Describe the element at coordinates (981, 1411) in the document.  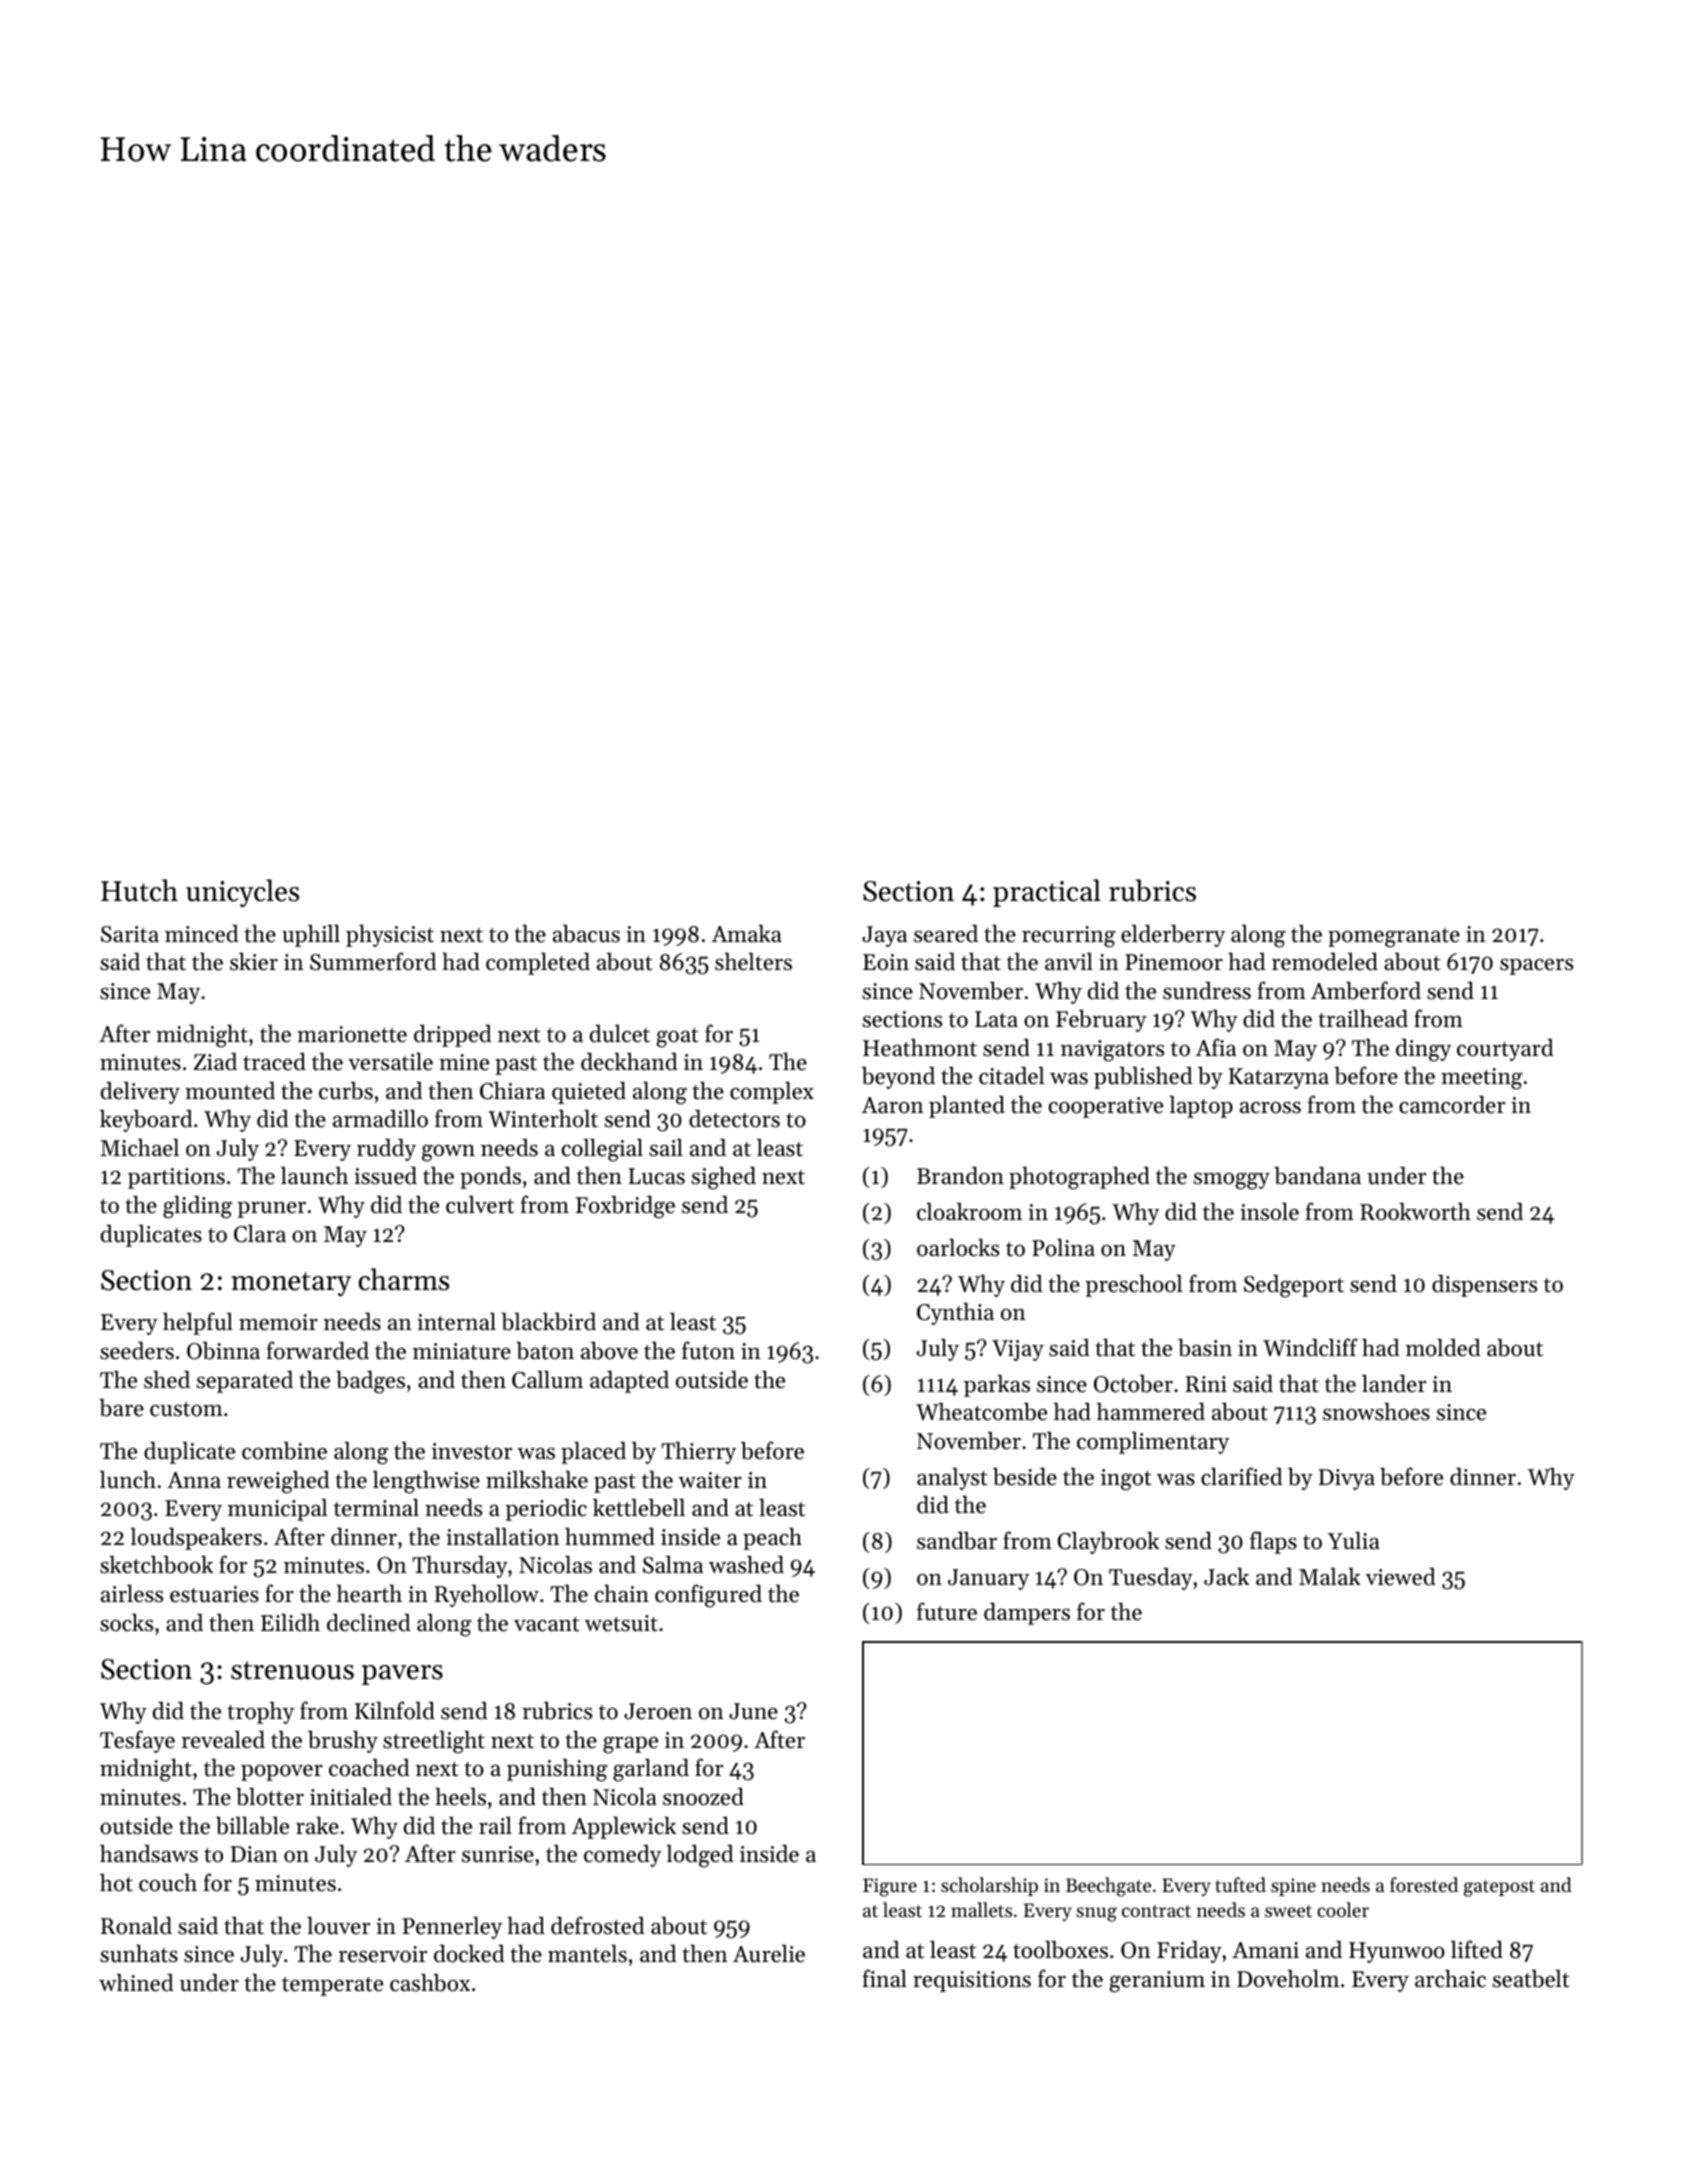
I see `Wheatcombe` at that location.
